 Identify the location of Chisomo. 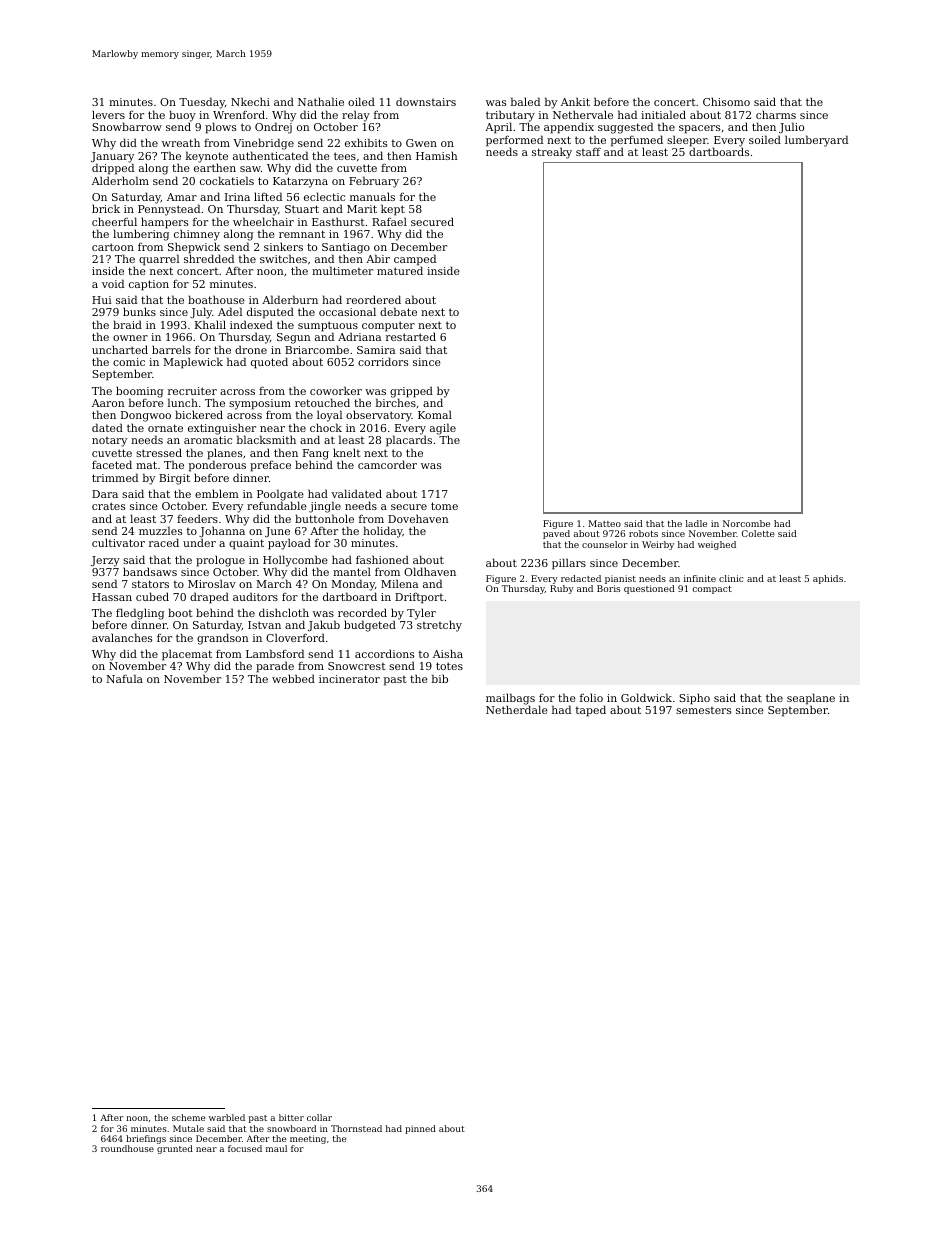
(726, 101).
